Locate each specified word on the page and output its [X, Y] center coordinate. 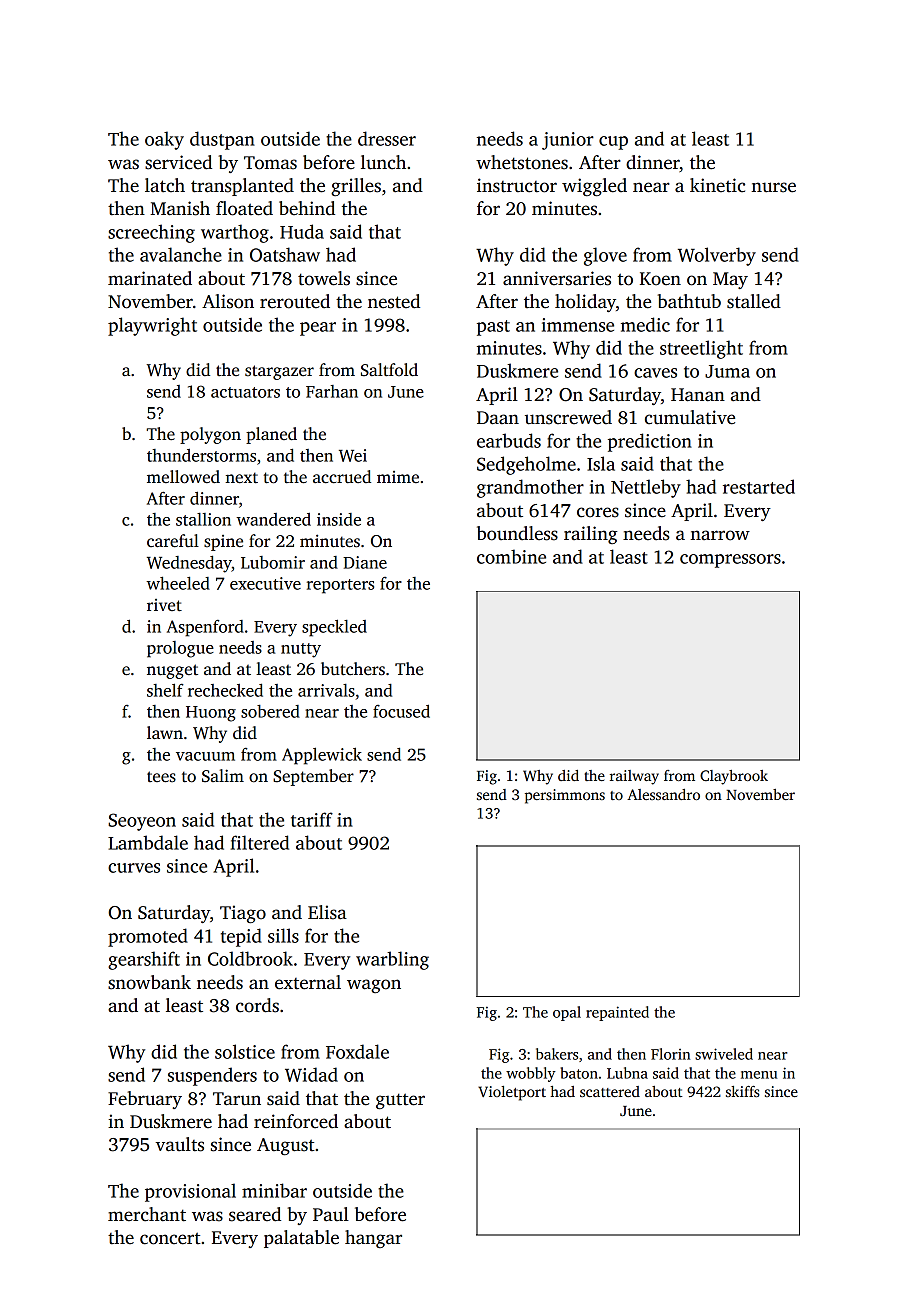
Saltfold [389, 370]
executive [265, 583]
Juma [727, 371]
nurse [773, 187]
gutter [400, 1101]
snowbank [149, 982]
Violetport [512, 1093]
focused [401, 711]
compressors [730, 561]
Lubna [627, 1073]
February [145, 1100]
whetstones [522, 162]
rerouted [295, 301]
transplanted [242, 187]
